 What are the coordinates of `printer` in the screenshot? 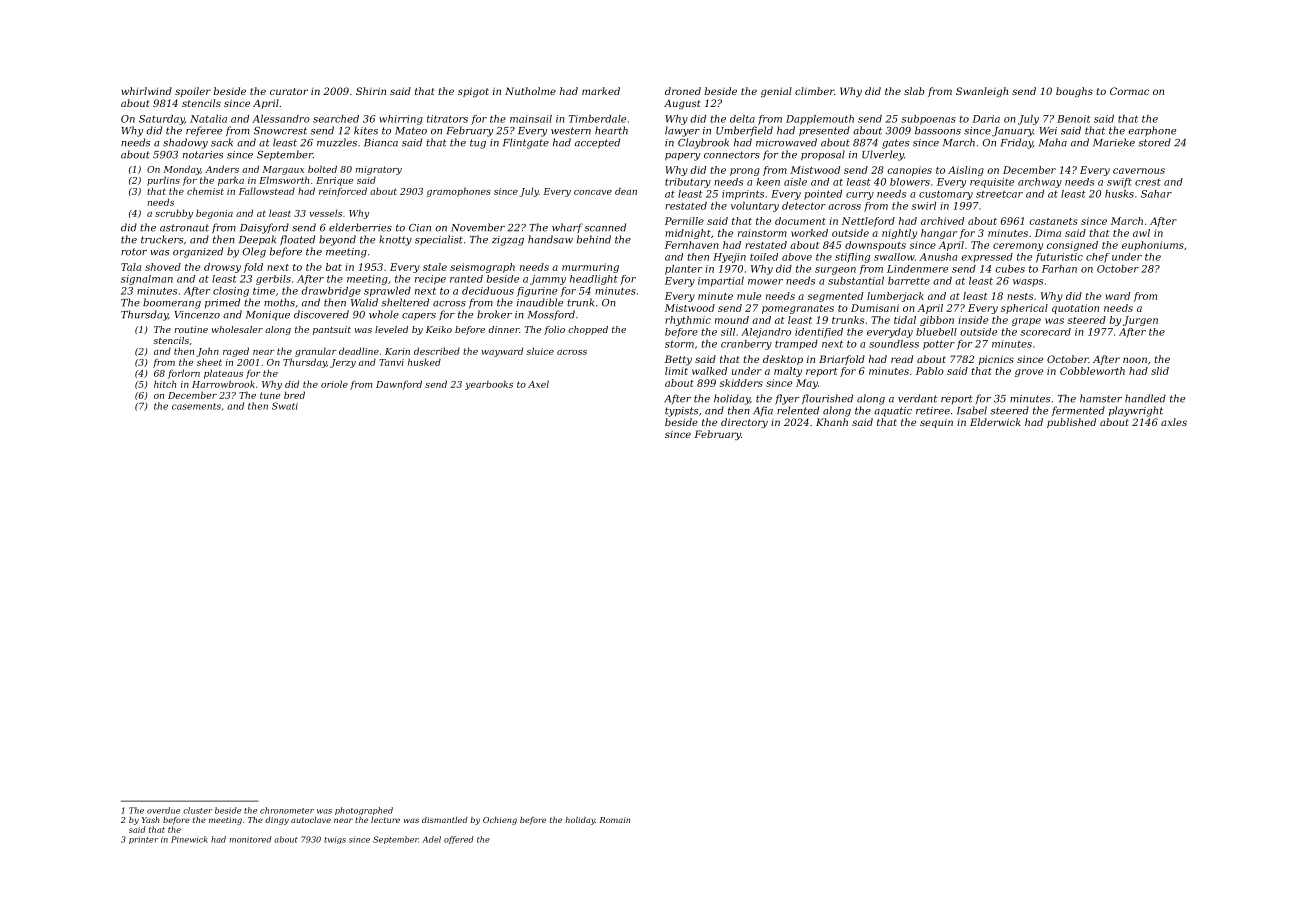 It's located at (143, 840).
